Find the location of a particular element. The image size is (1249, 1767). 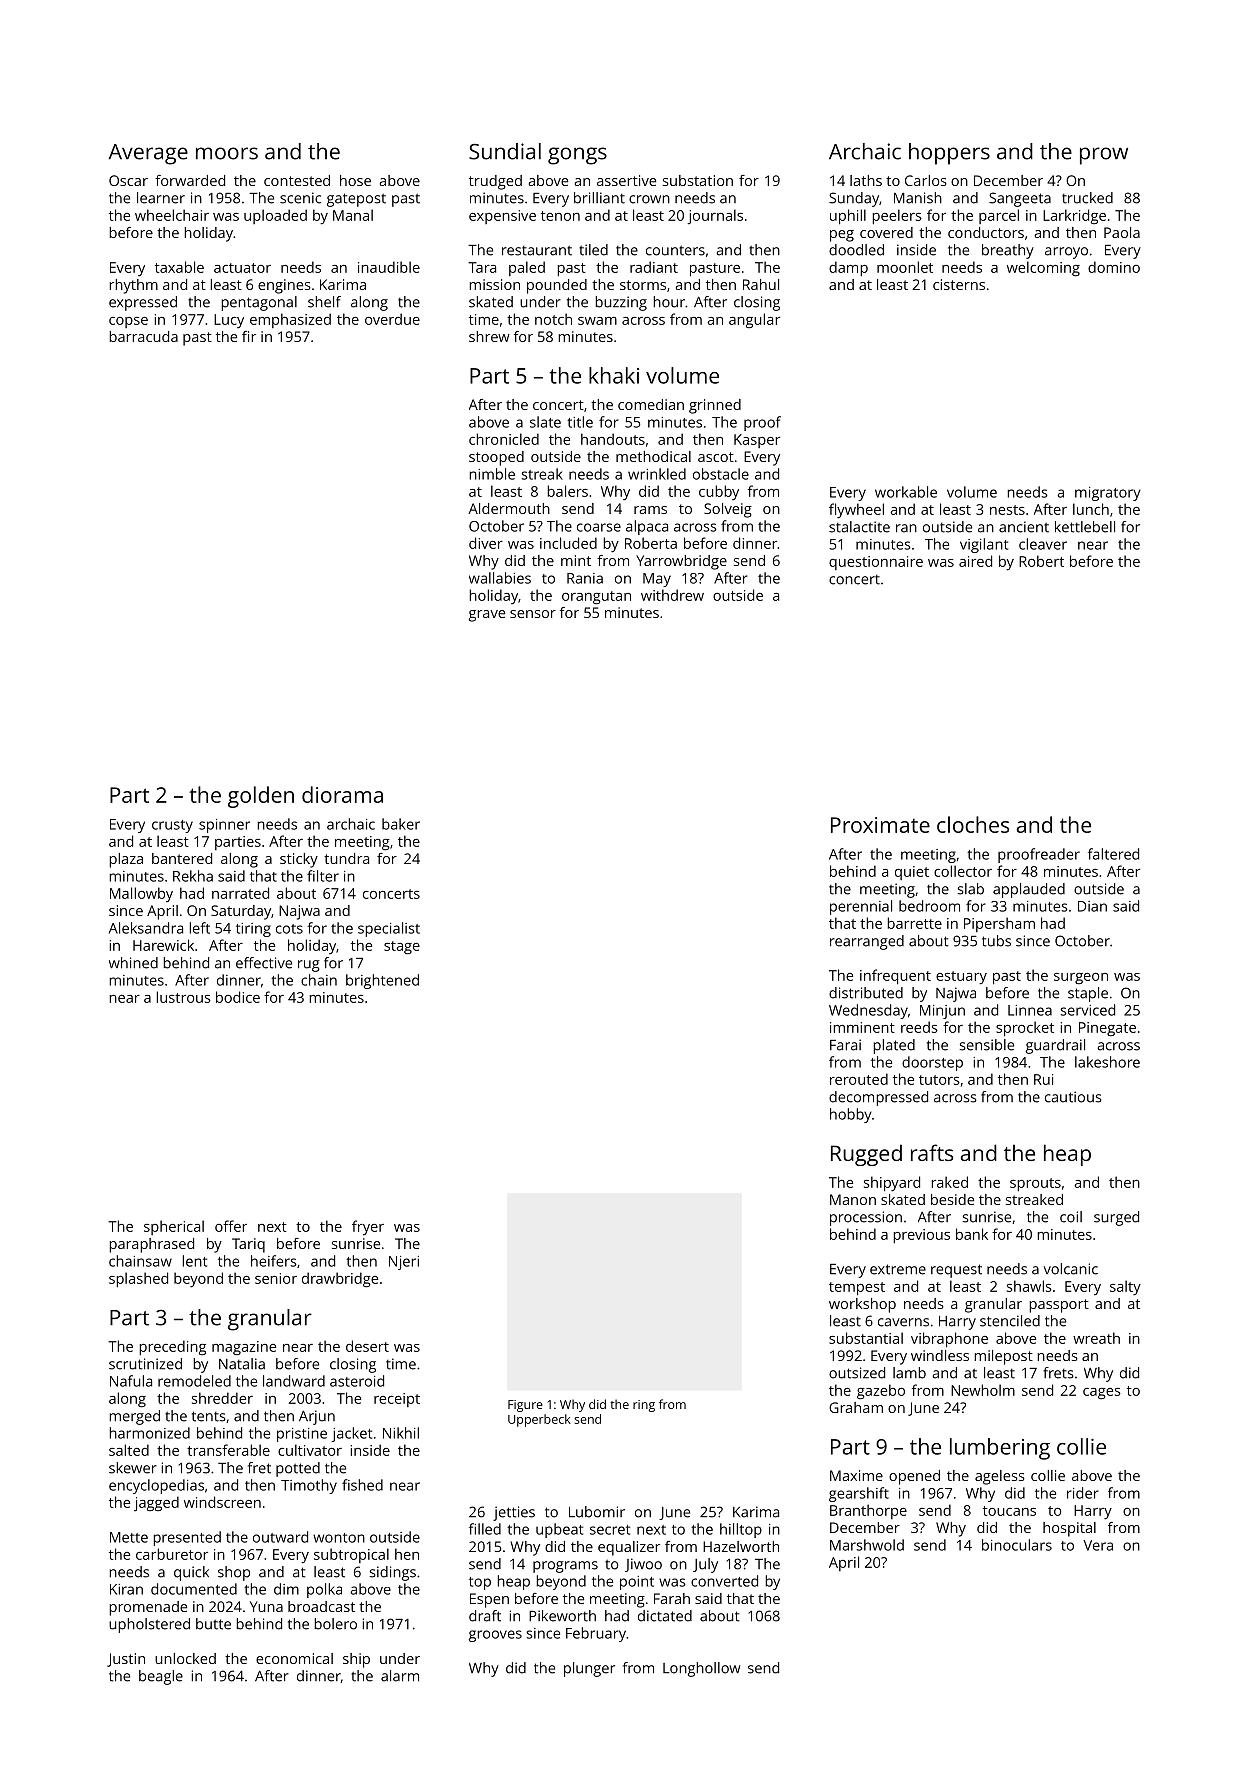

alarm is located at coordinates (400, 1676).
